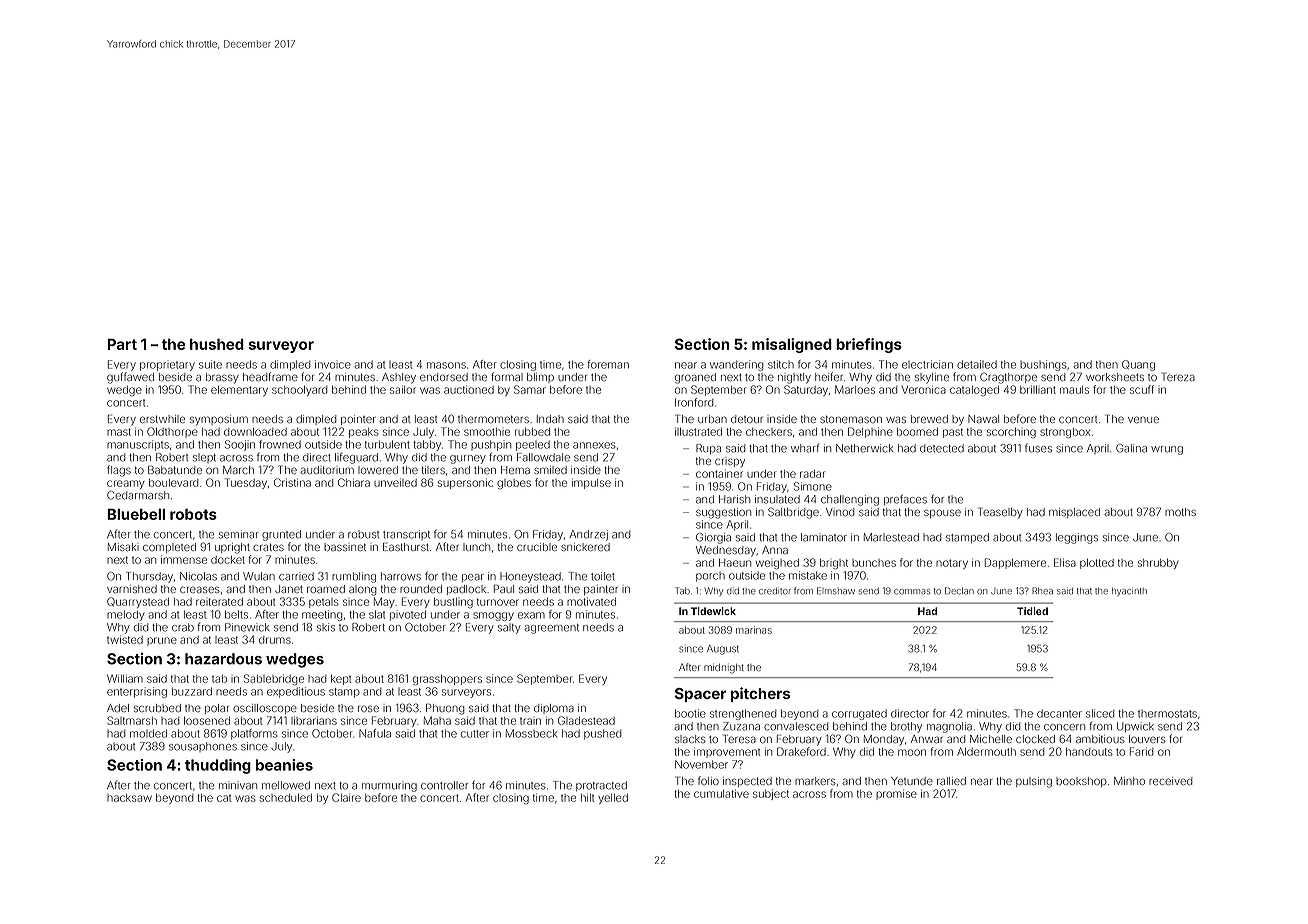 The image size is (1308, 924). Describe the element at coordinates (1032, 611) in the screenshot. I see `Tidied` at that location.
